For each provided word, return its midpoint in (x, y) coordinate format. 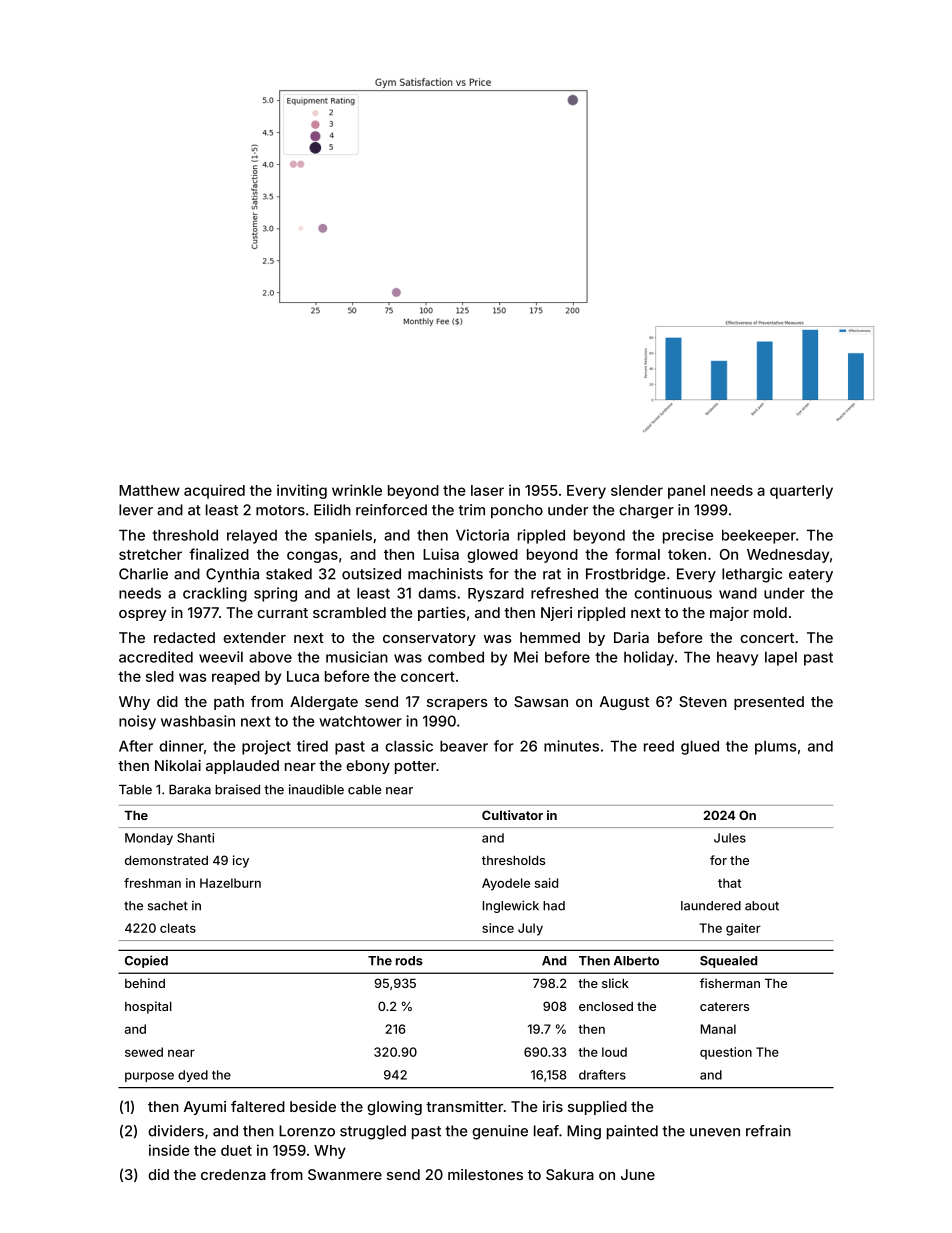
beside (313, 1106)
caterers (724, 1006)
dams (437, 593)
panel (686, 492)
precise (688, 536)
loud (614, 1052)
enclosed (606, 1006)
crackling (215, 594)
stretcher (150, 554)
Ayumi (205, 1108)
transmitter (464, 1106)
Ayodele (506, 884)
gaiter (743, 929)
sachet (168, 906)
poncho (517, 511)
